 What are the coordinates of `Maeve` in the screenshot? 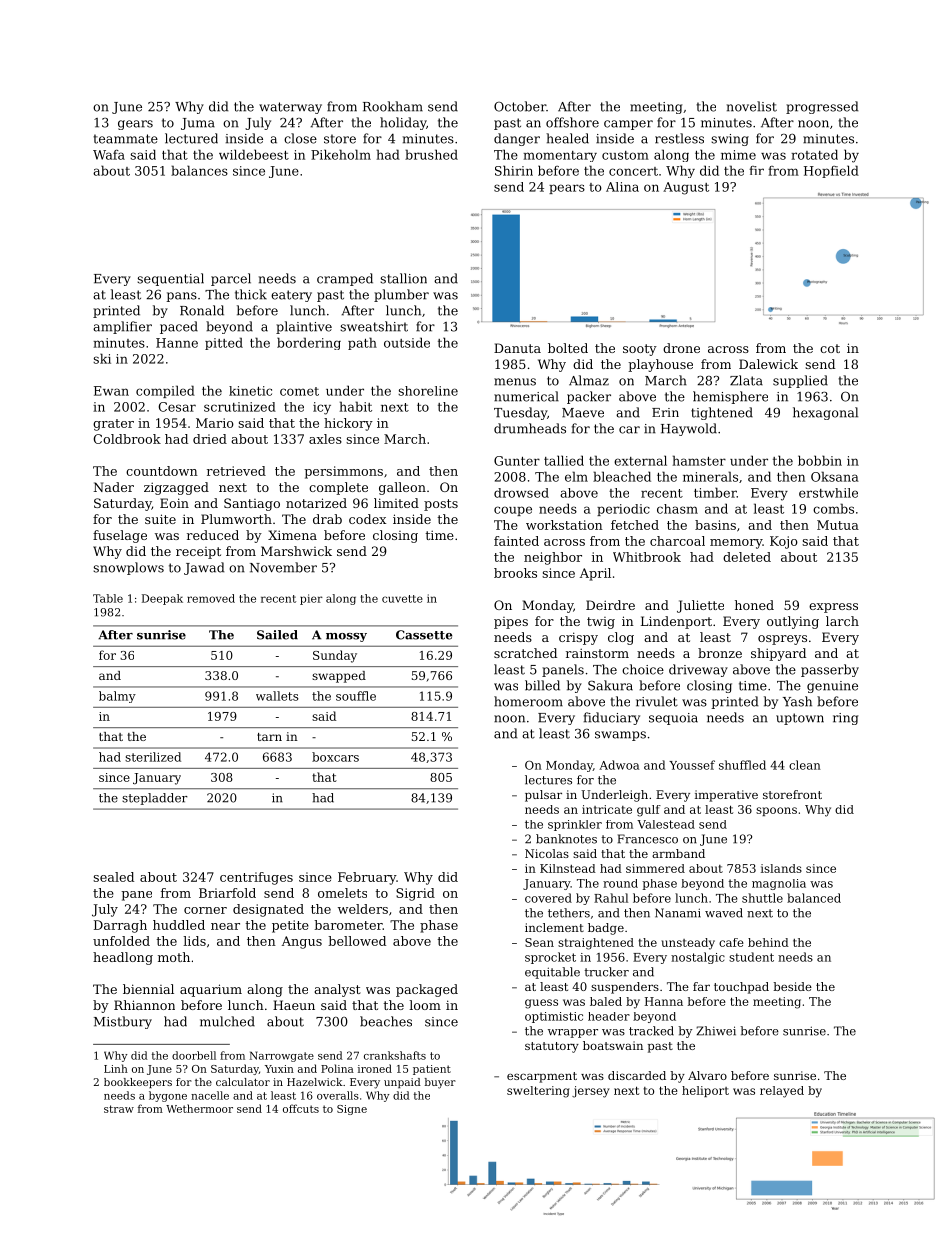 It's located at (583, 413).
